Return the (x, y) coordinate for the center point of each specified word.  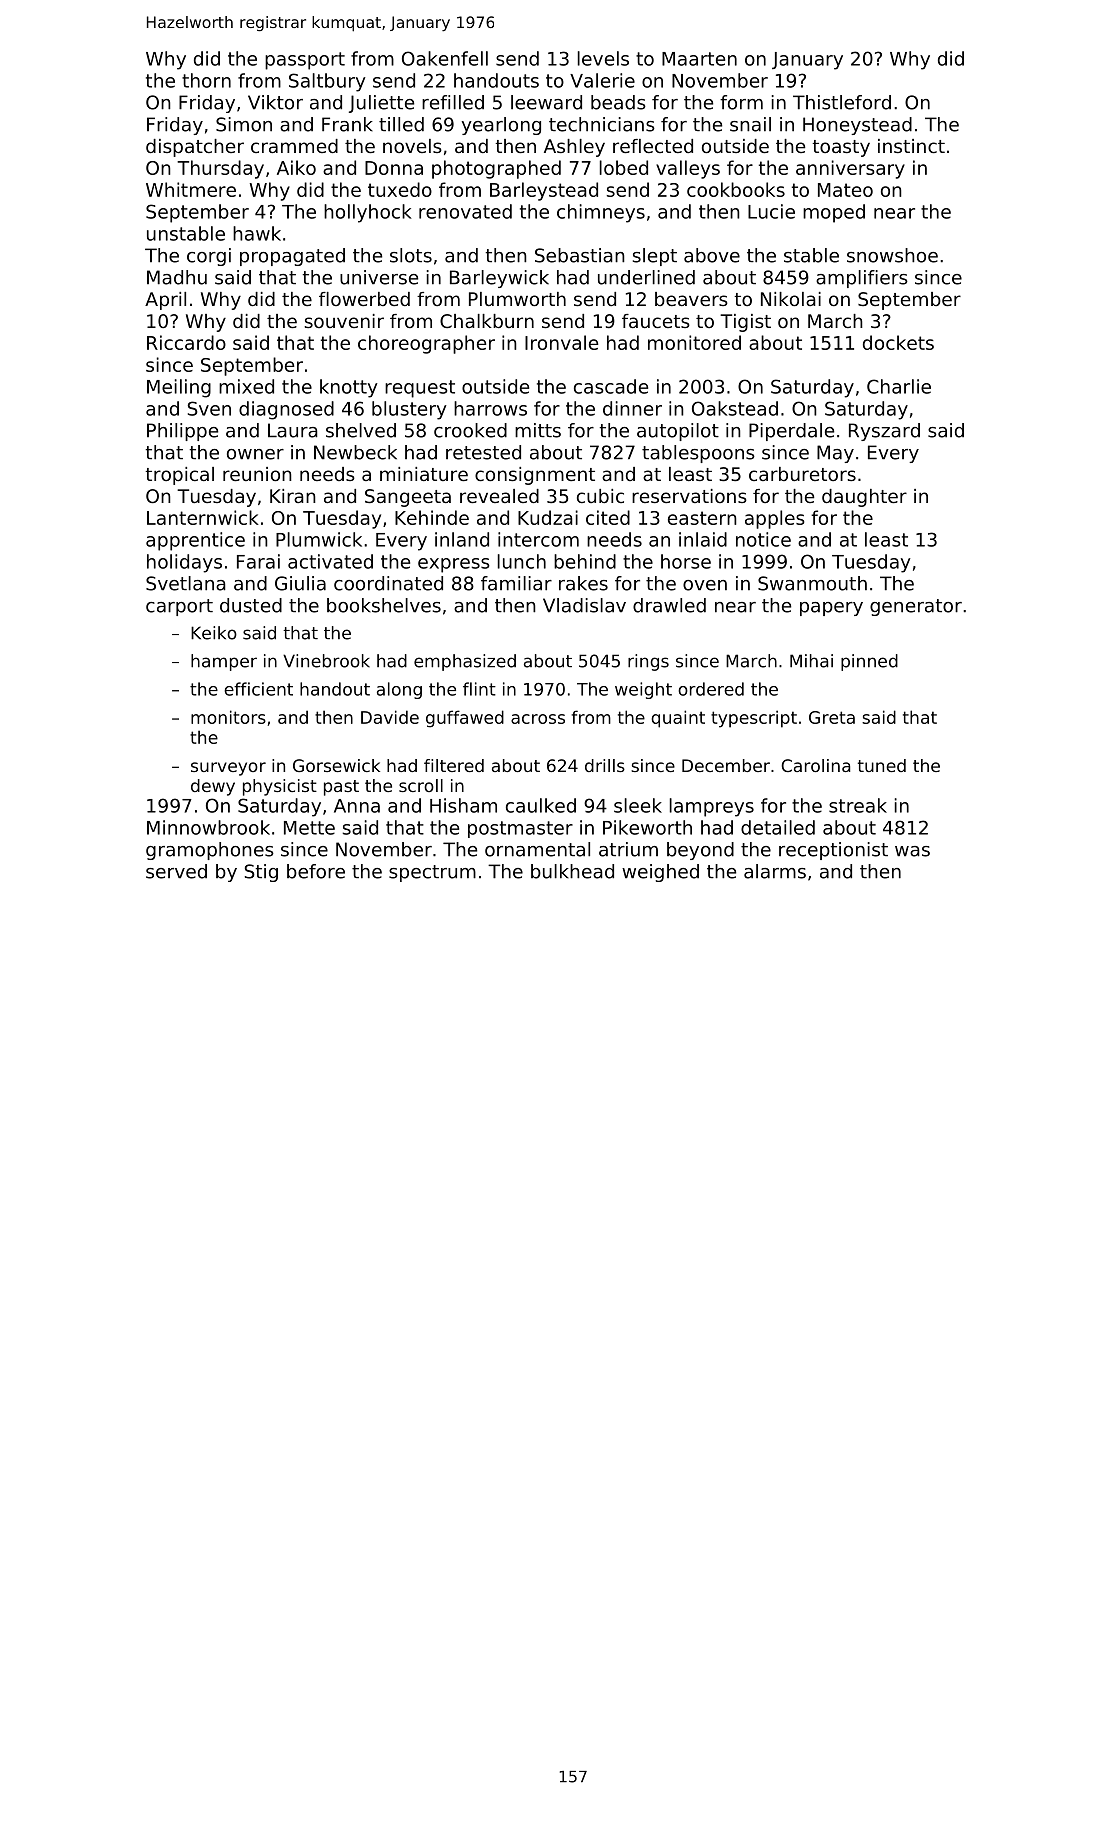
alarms (775, 871)
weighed (660, 873)
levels (603, 58)
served (176, 871)
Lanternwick (203, 517)
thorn (206, 80)
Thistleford (842, 102)
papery (831, 609)
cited (608, 517)
